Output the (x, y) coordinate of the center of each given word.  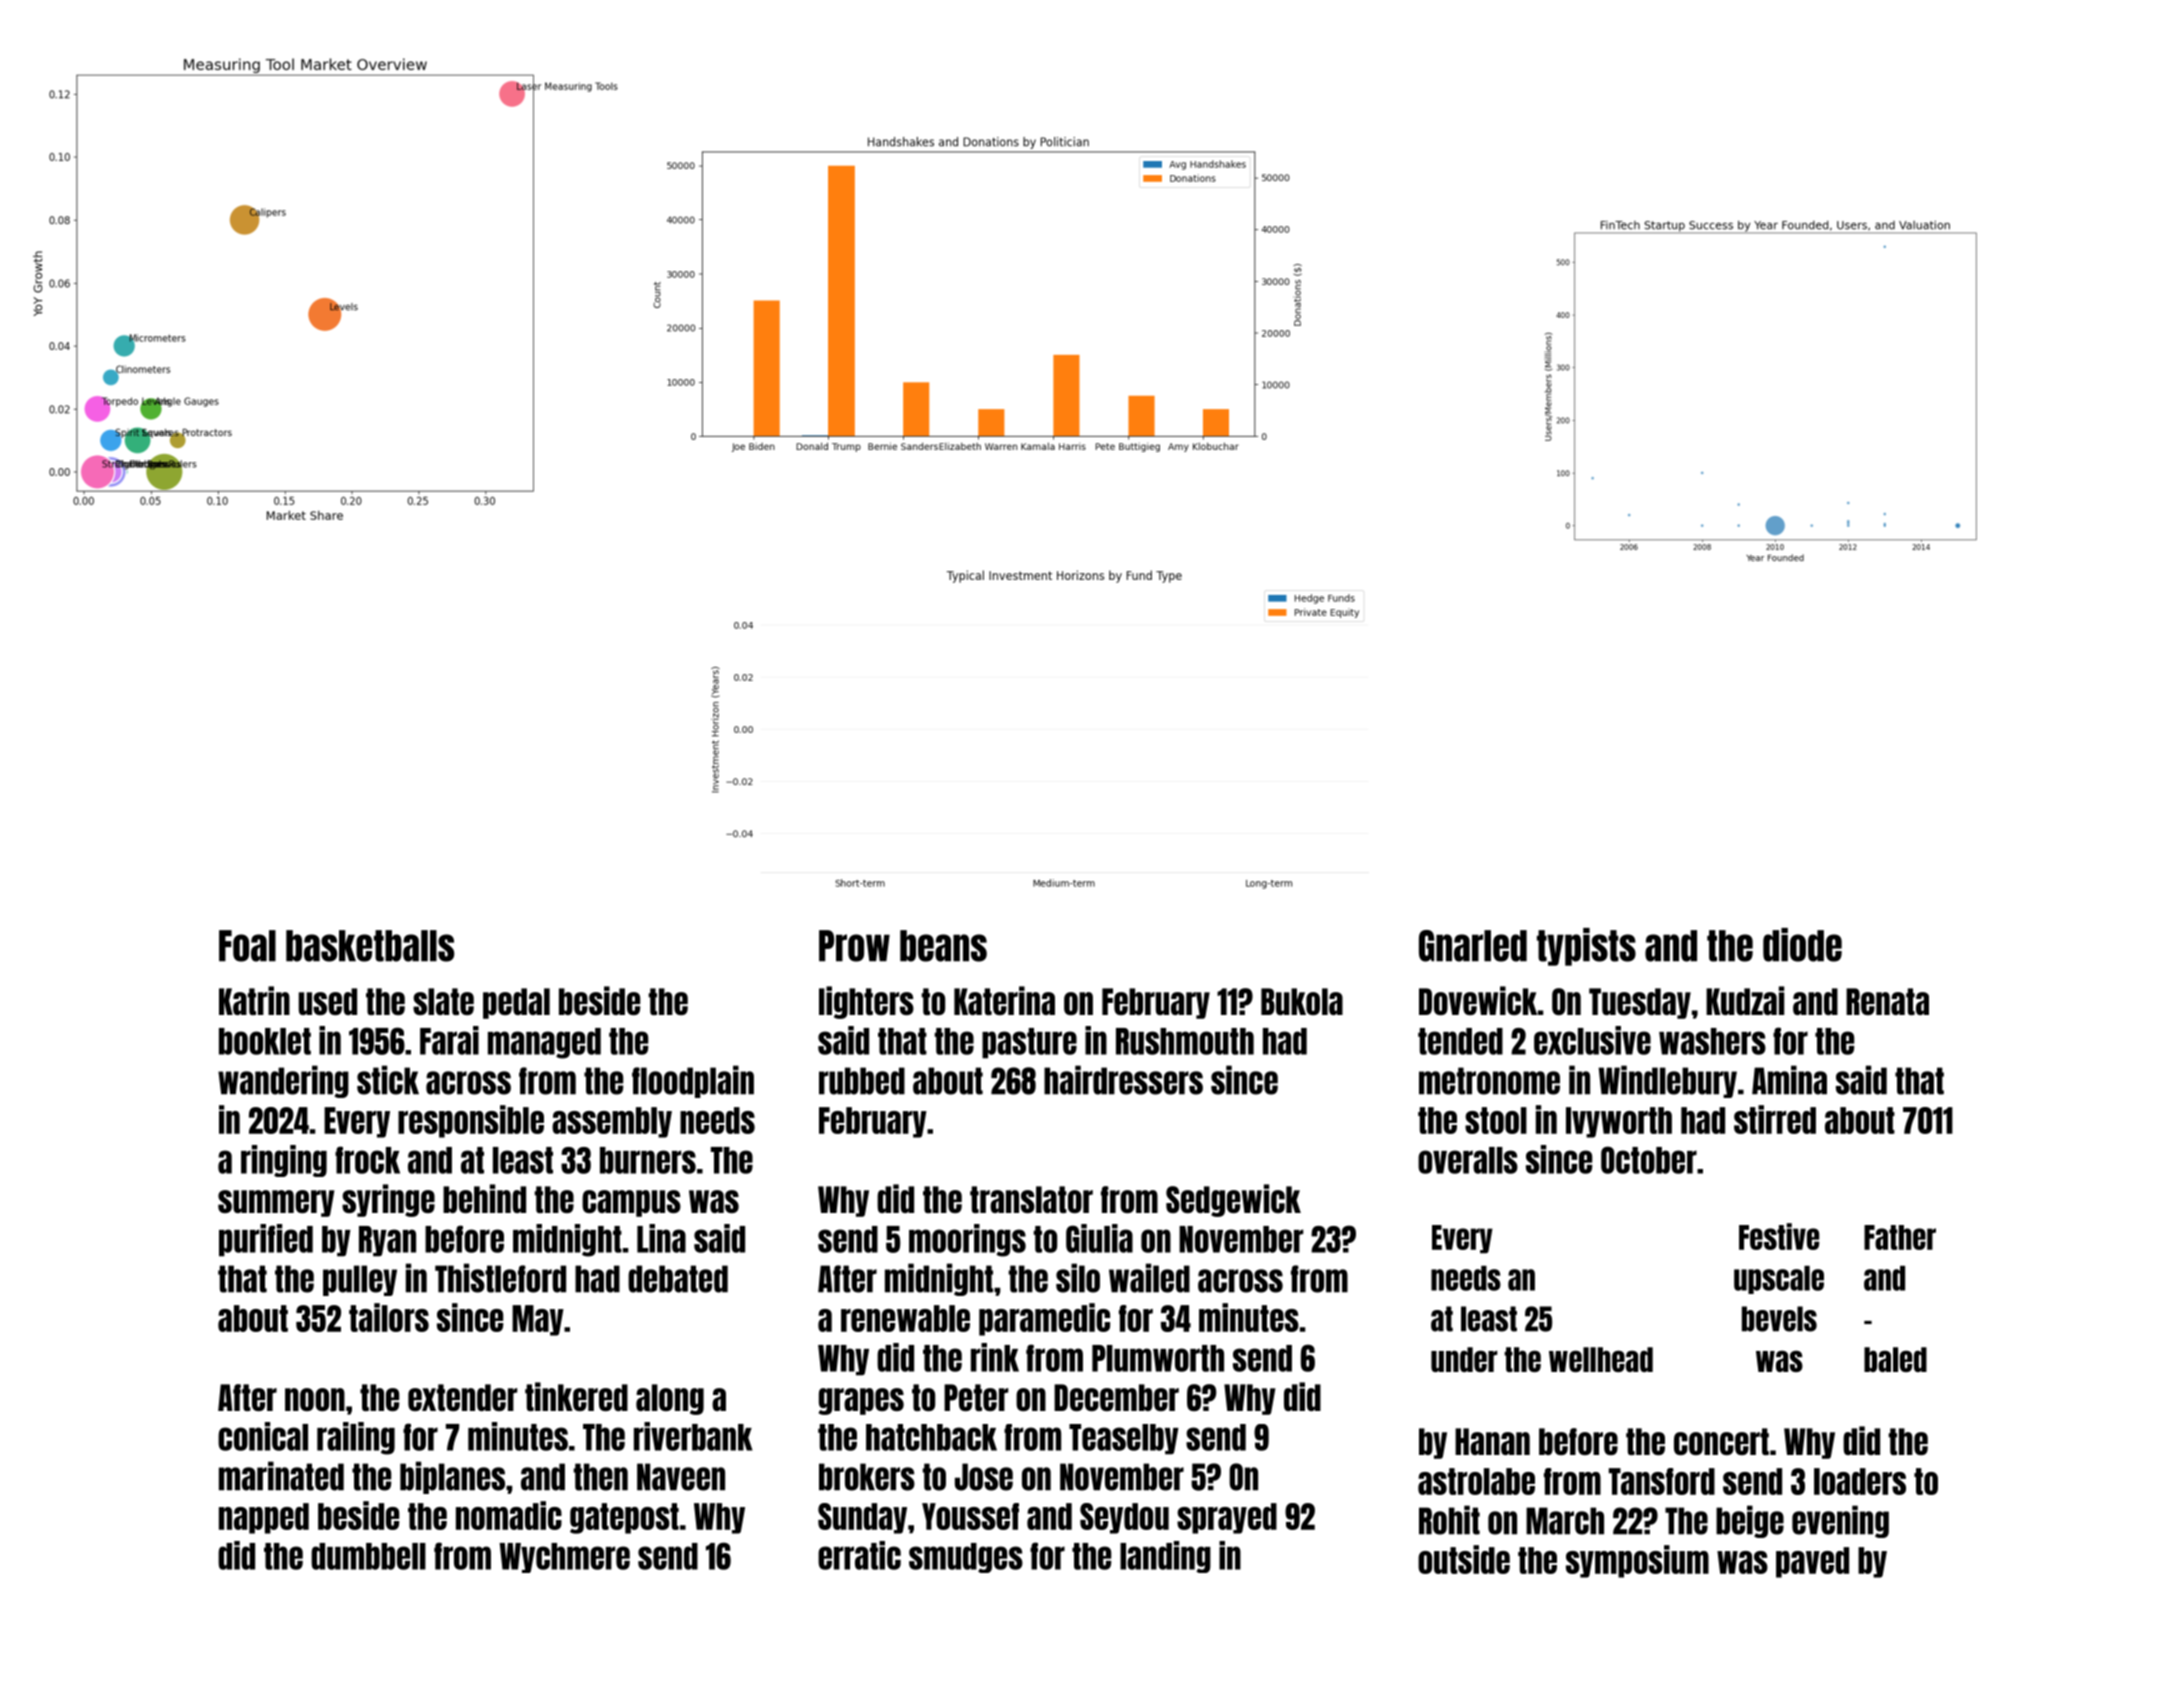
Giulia (1099, 1238)
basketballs (370, 946)
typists (1586, 947)
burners (648, 1160)
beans (943, 946)
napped (264, 1518)
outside (1464, 1559)
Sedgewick (1233, 1200)
